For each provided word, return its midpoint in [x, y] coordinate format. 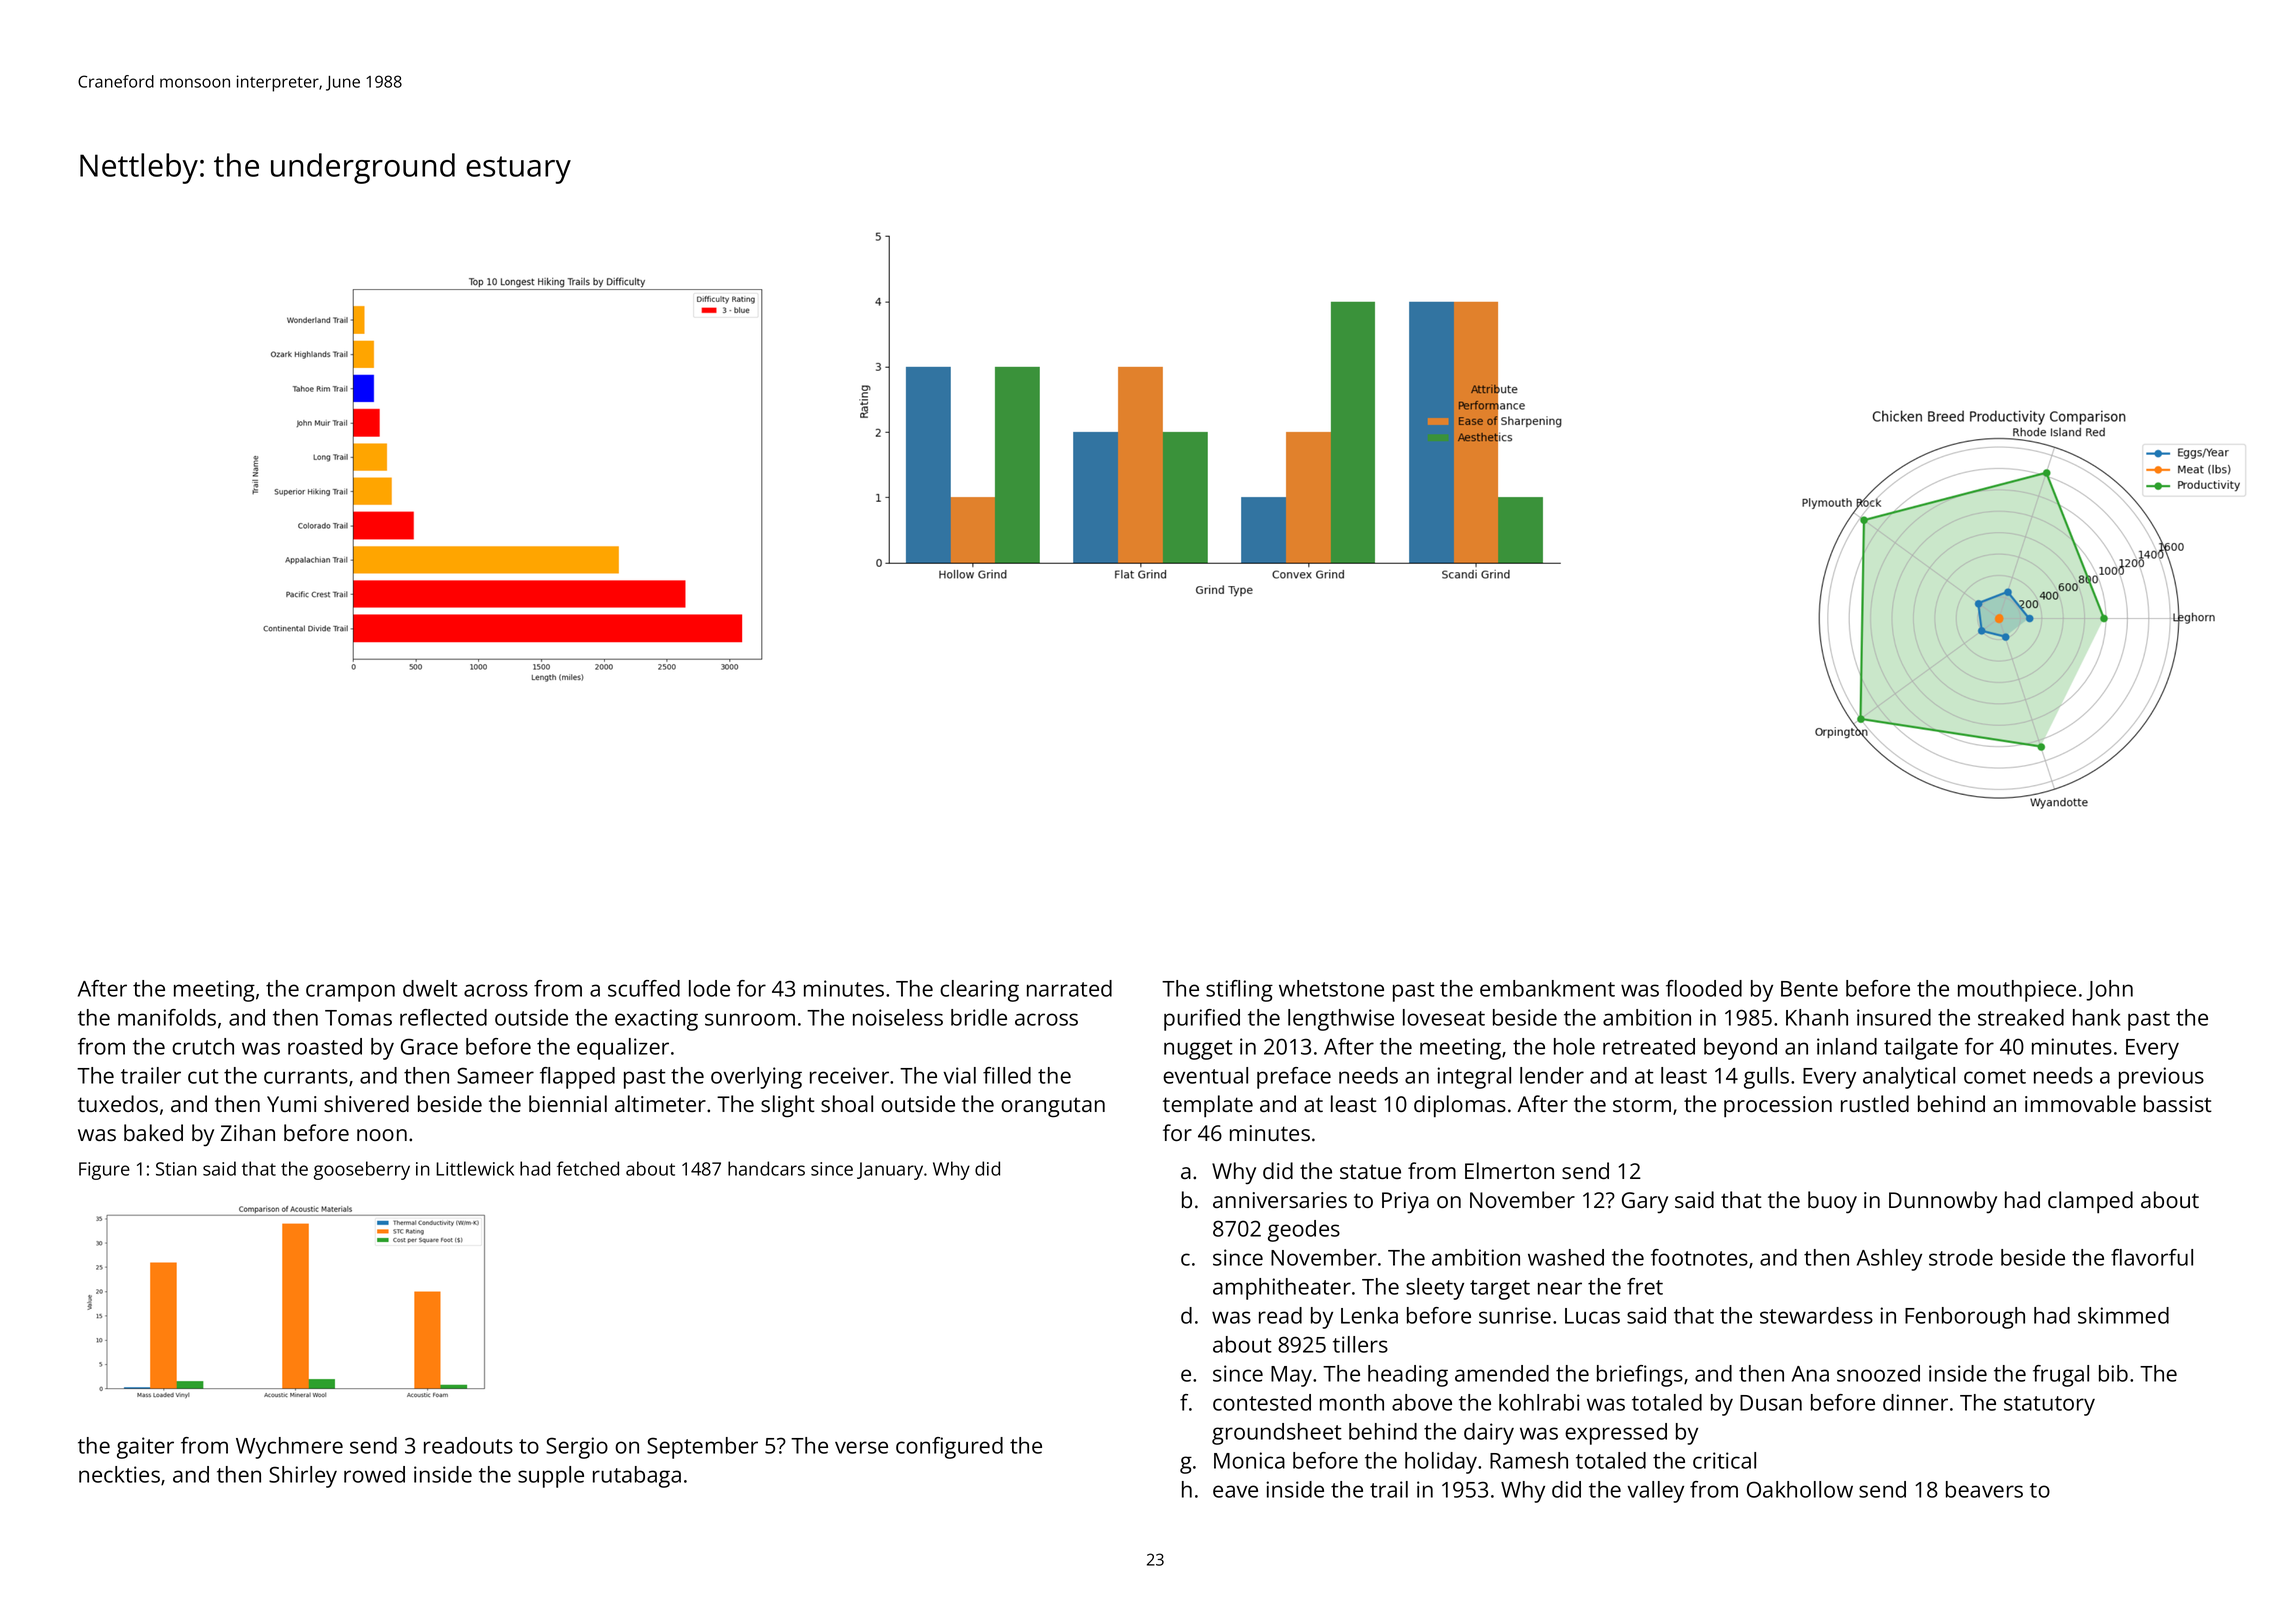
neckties [119, 1474]
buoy [1832, 1202]
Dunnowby [1943, 1202]
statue [1370, 1171]
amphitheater [1282, 1289]
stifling [1239, 991]
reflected [443, 1017]
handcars [766, 1168]
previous [2161, 1078]
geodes [1304, 1231]
